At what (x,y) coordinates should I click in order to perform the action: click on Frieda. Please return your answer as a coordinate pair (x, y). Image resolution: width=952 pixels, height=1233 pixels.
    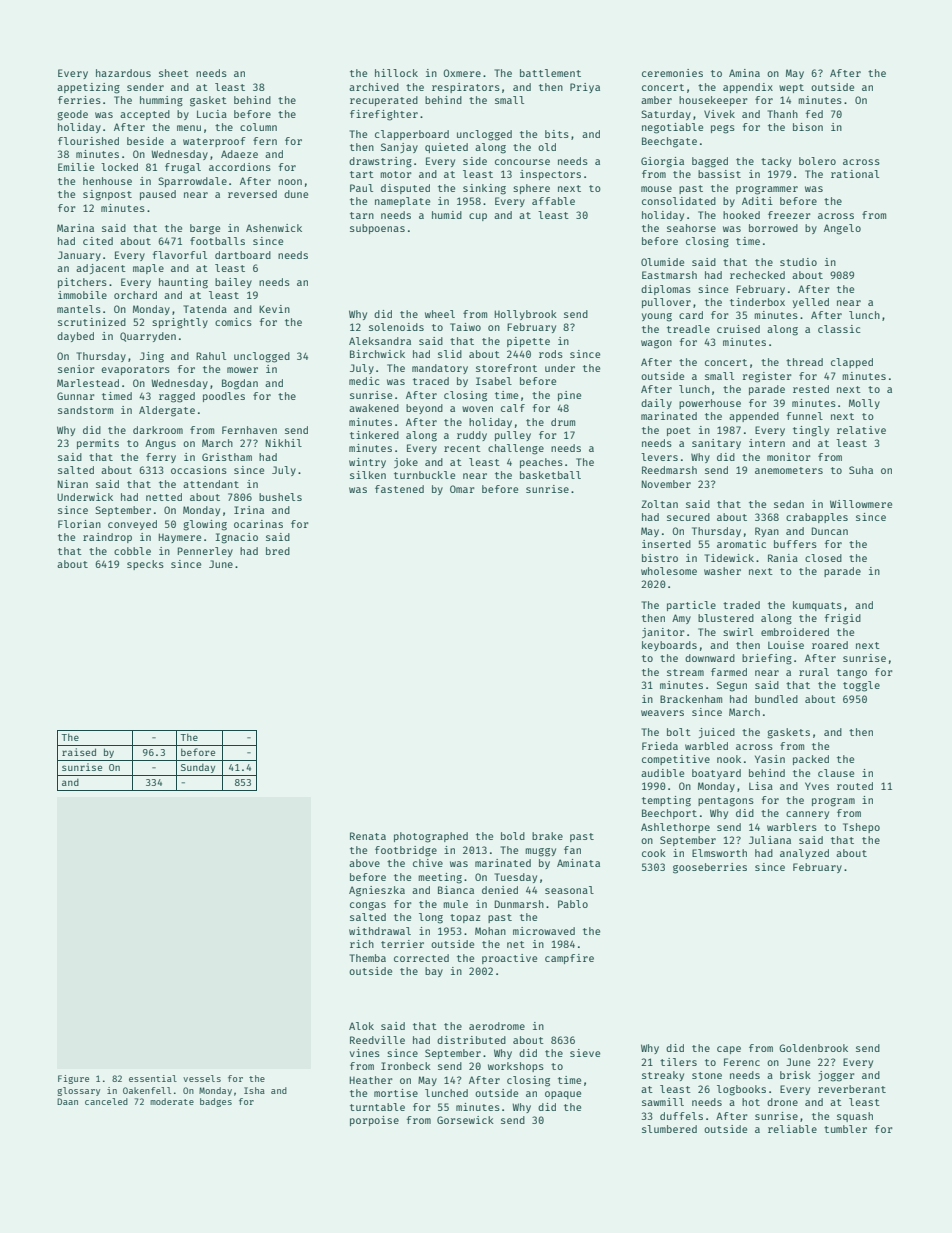
    Looking at the image, I should click on (660, 746).
